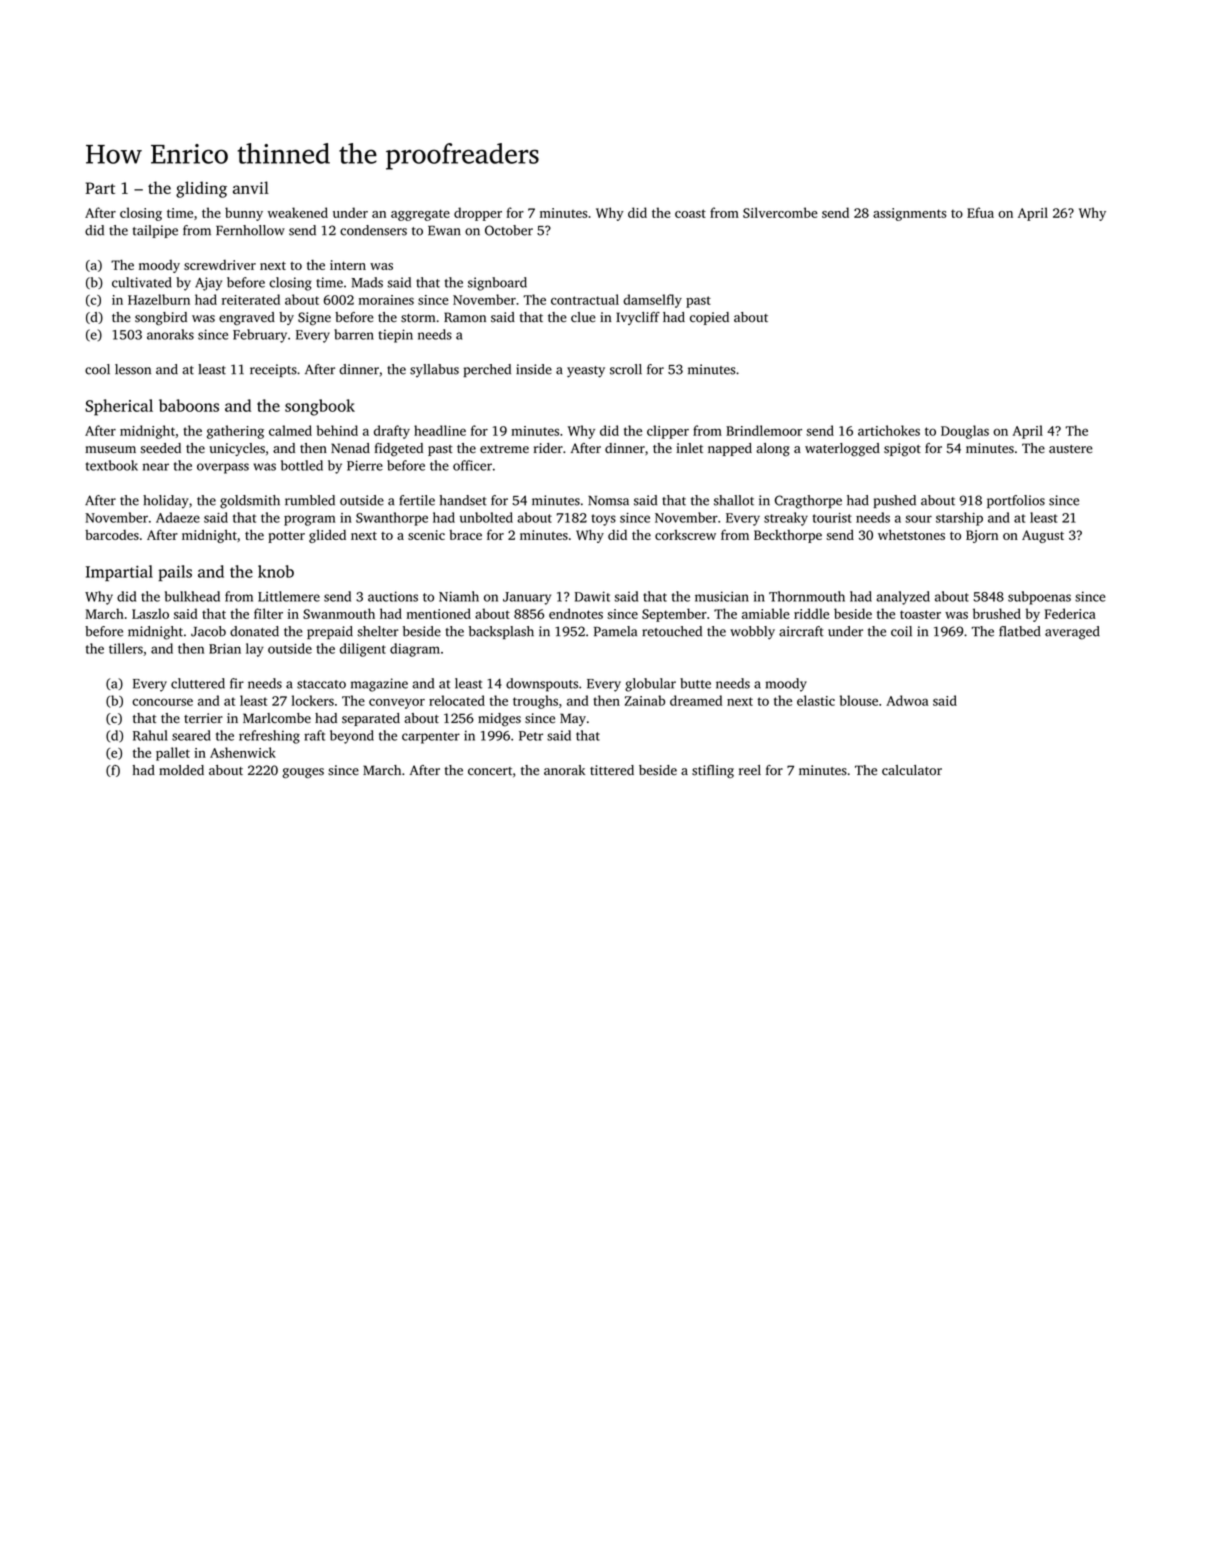 The image size is (1205, 1559). Describe the element at coordinates (1071, 449) in the screenshot. I see `austere` at that location.
